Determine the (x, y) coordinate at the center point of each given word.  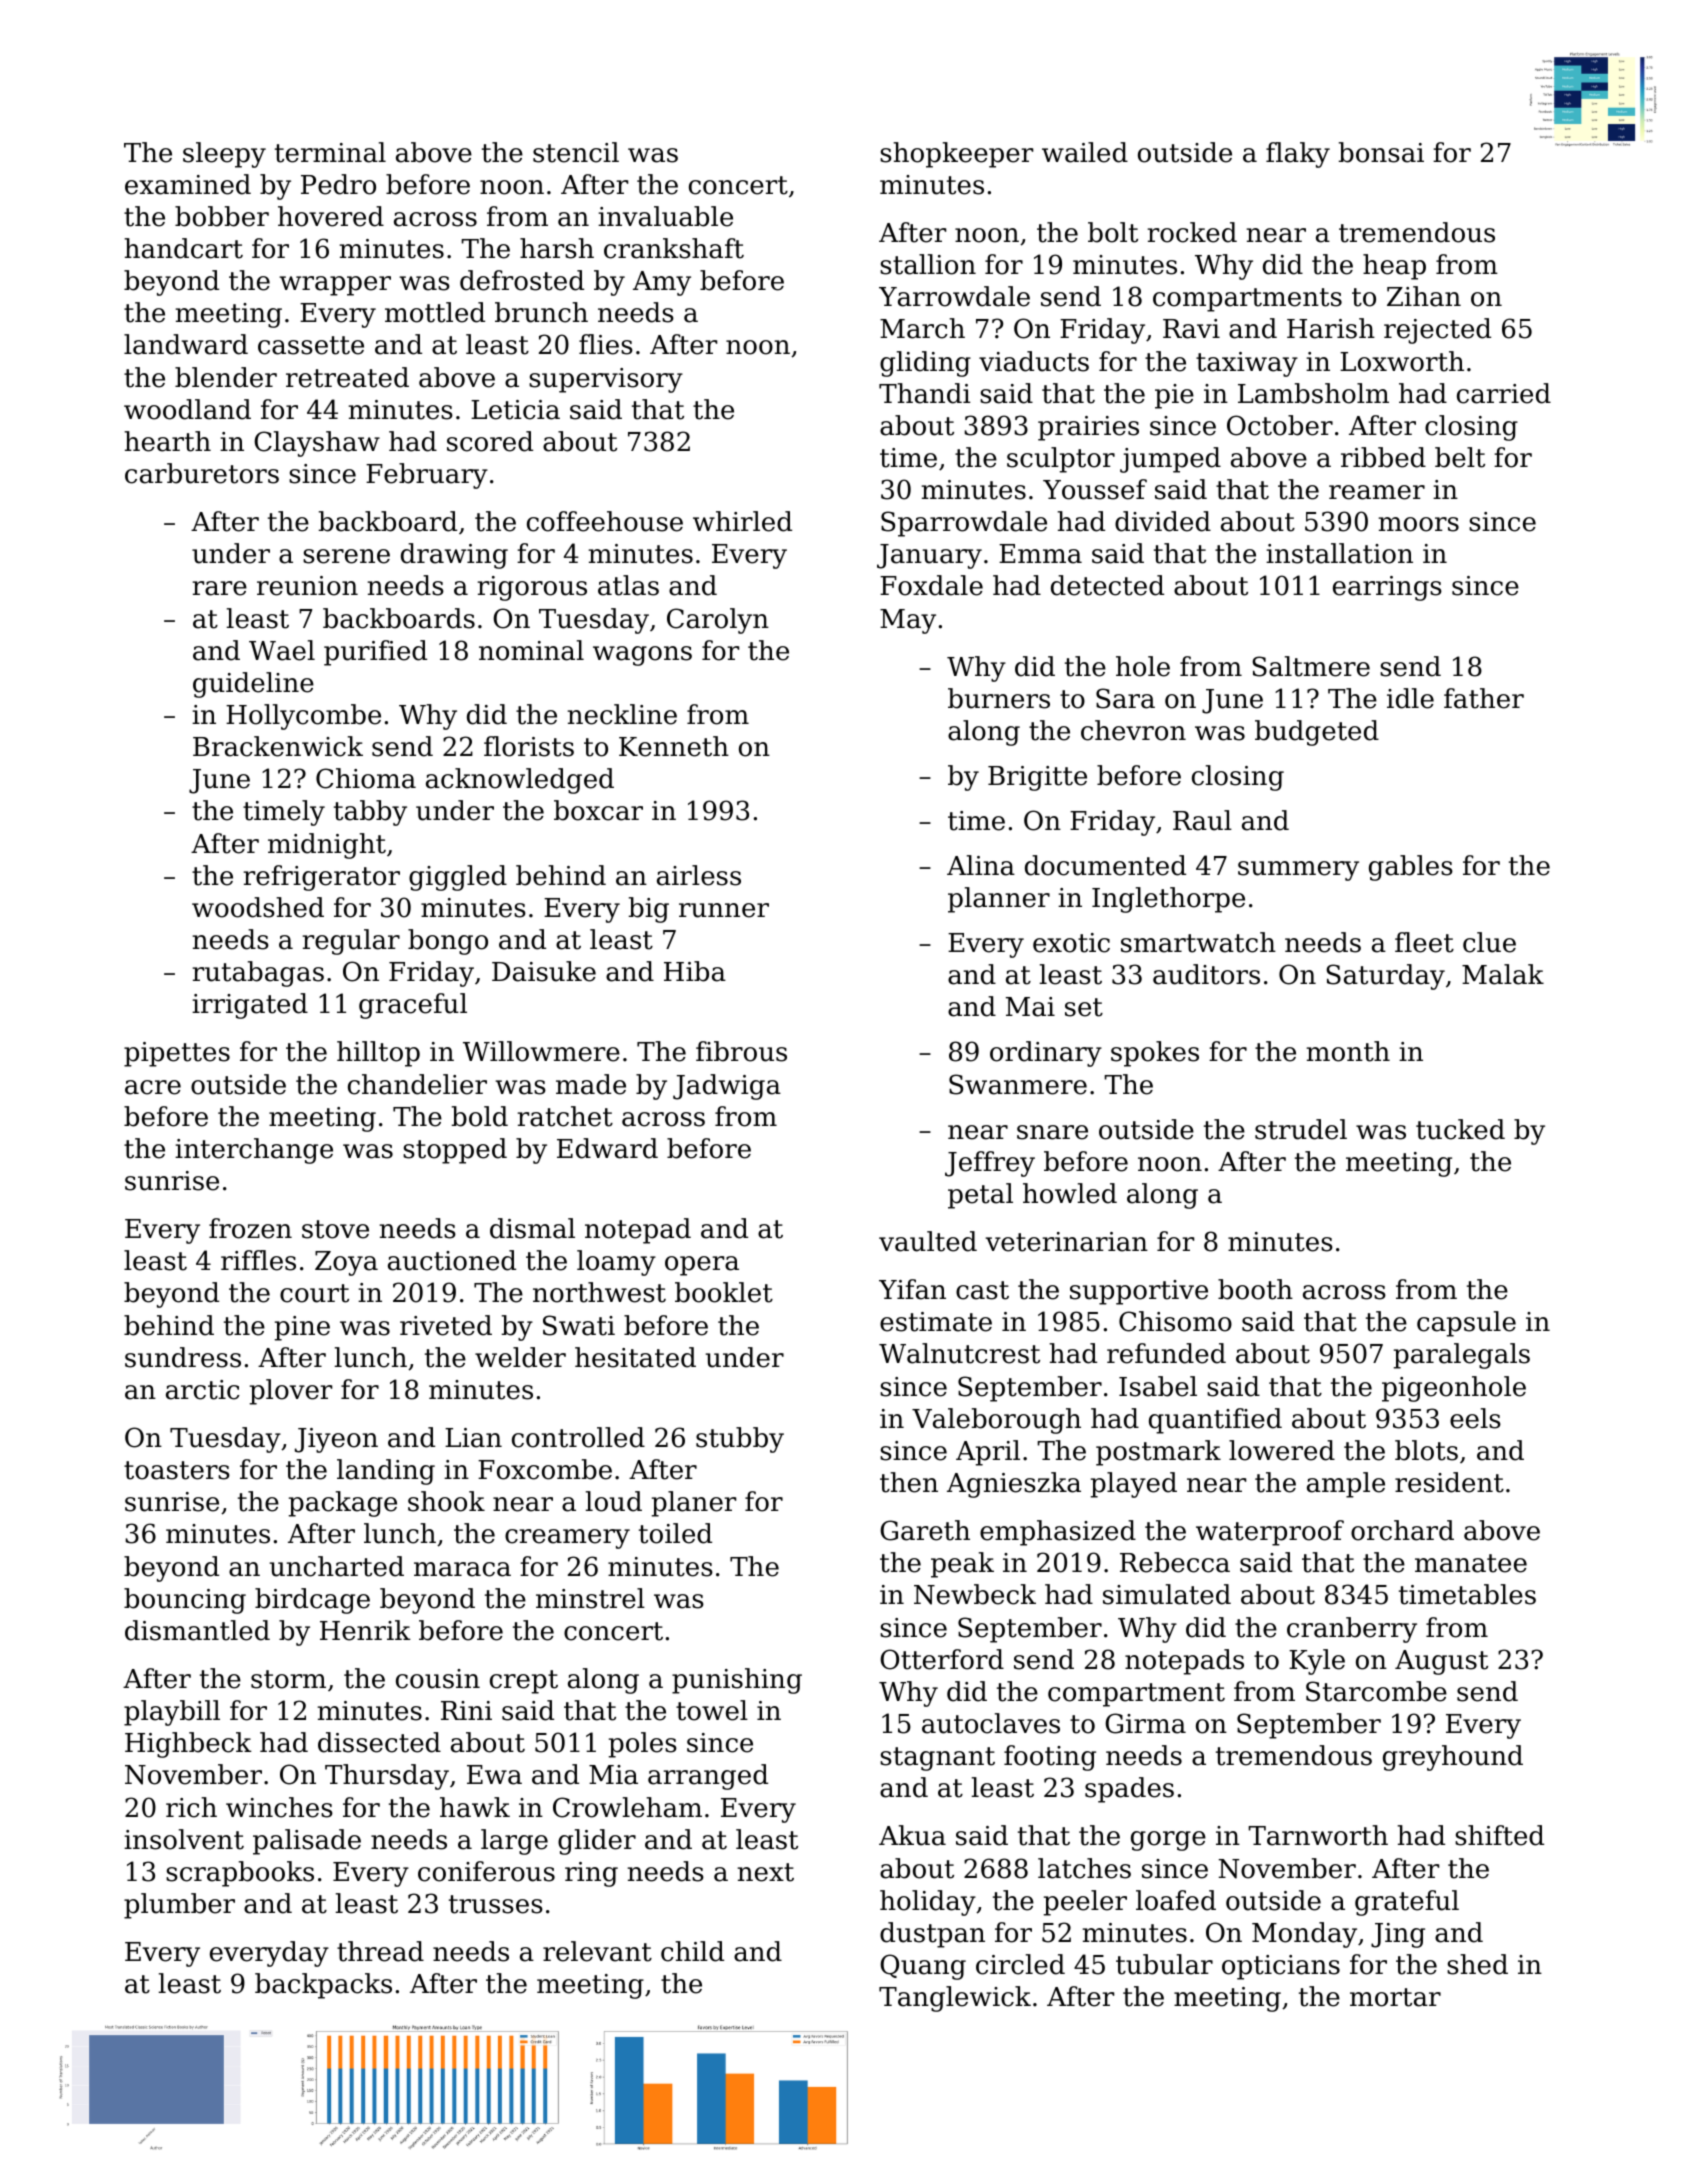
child (692, 1951)
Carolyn (718, 621)
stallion (928, 264)
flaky (1298, 155)
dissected (379, 1742)
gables (1411, 868)
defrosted (522, 280)
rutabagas (258, 974)
